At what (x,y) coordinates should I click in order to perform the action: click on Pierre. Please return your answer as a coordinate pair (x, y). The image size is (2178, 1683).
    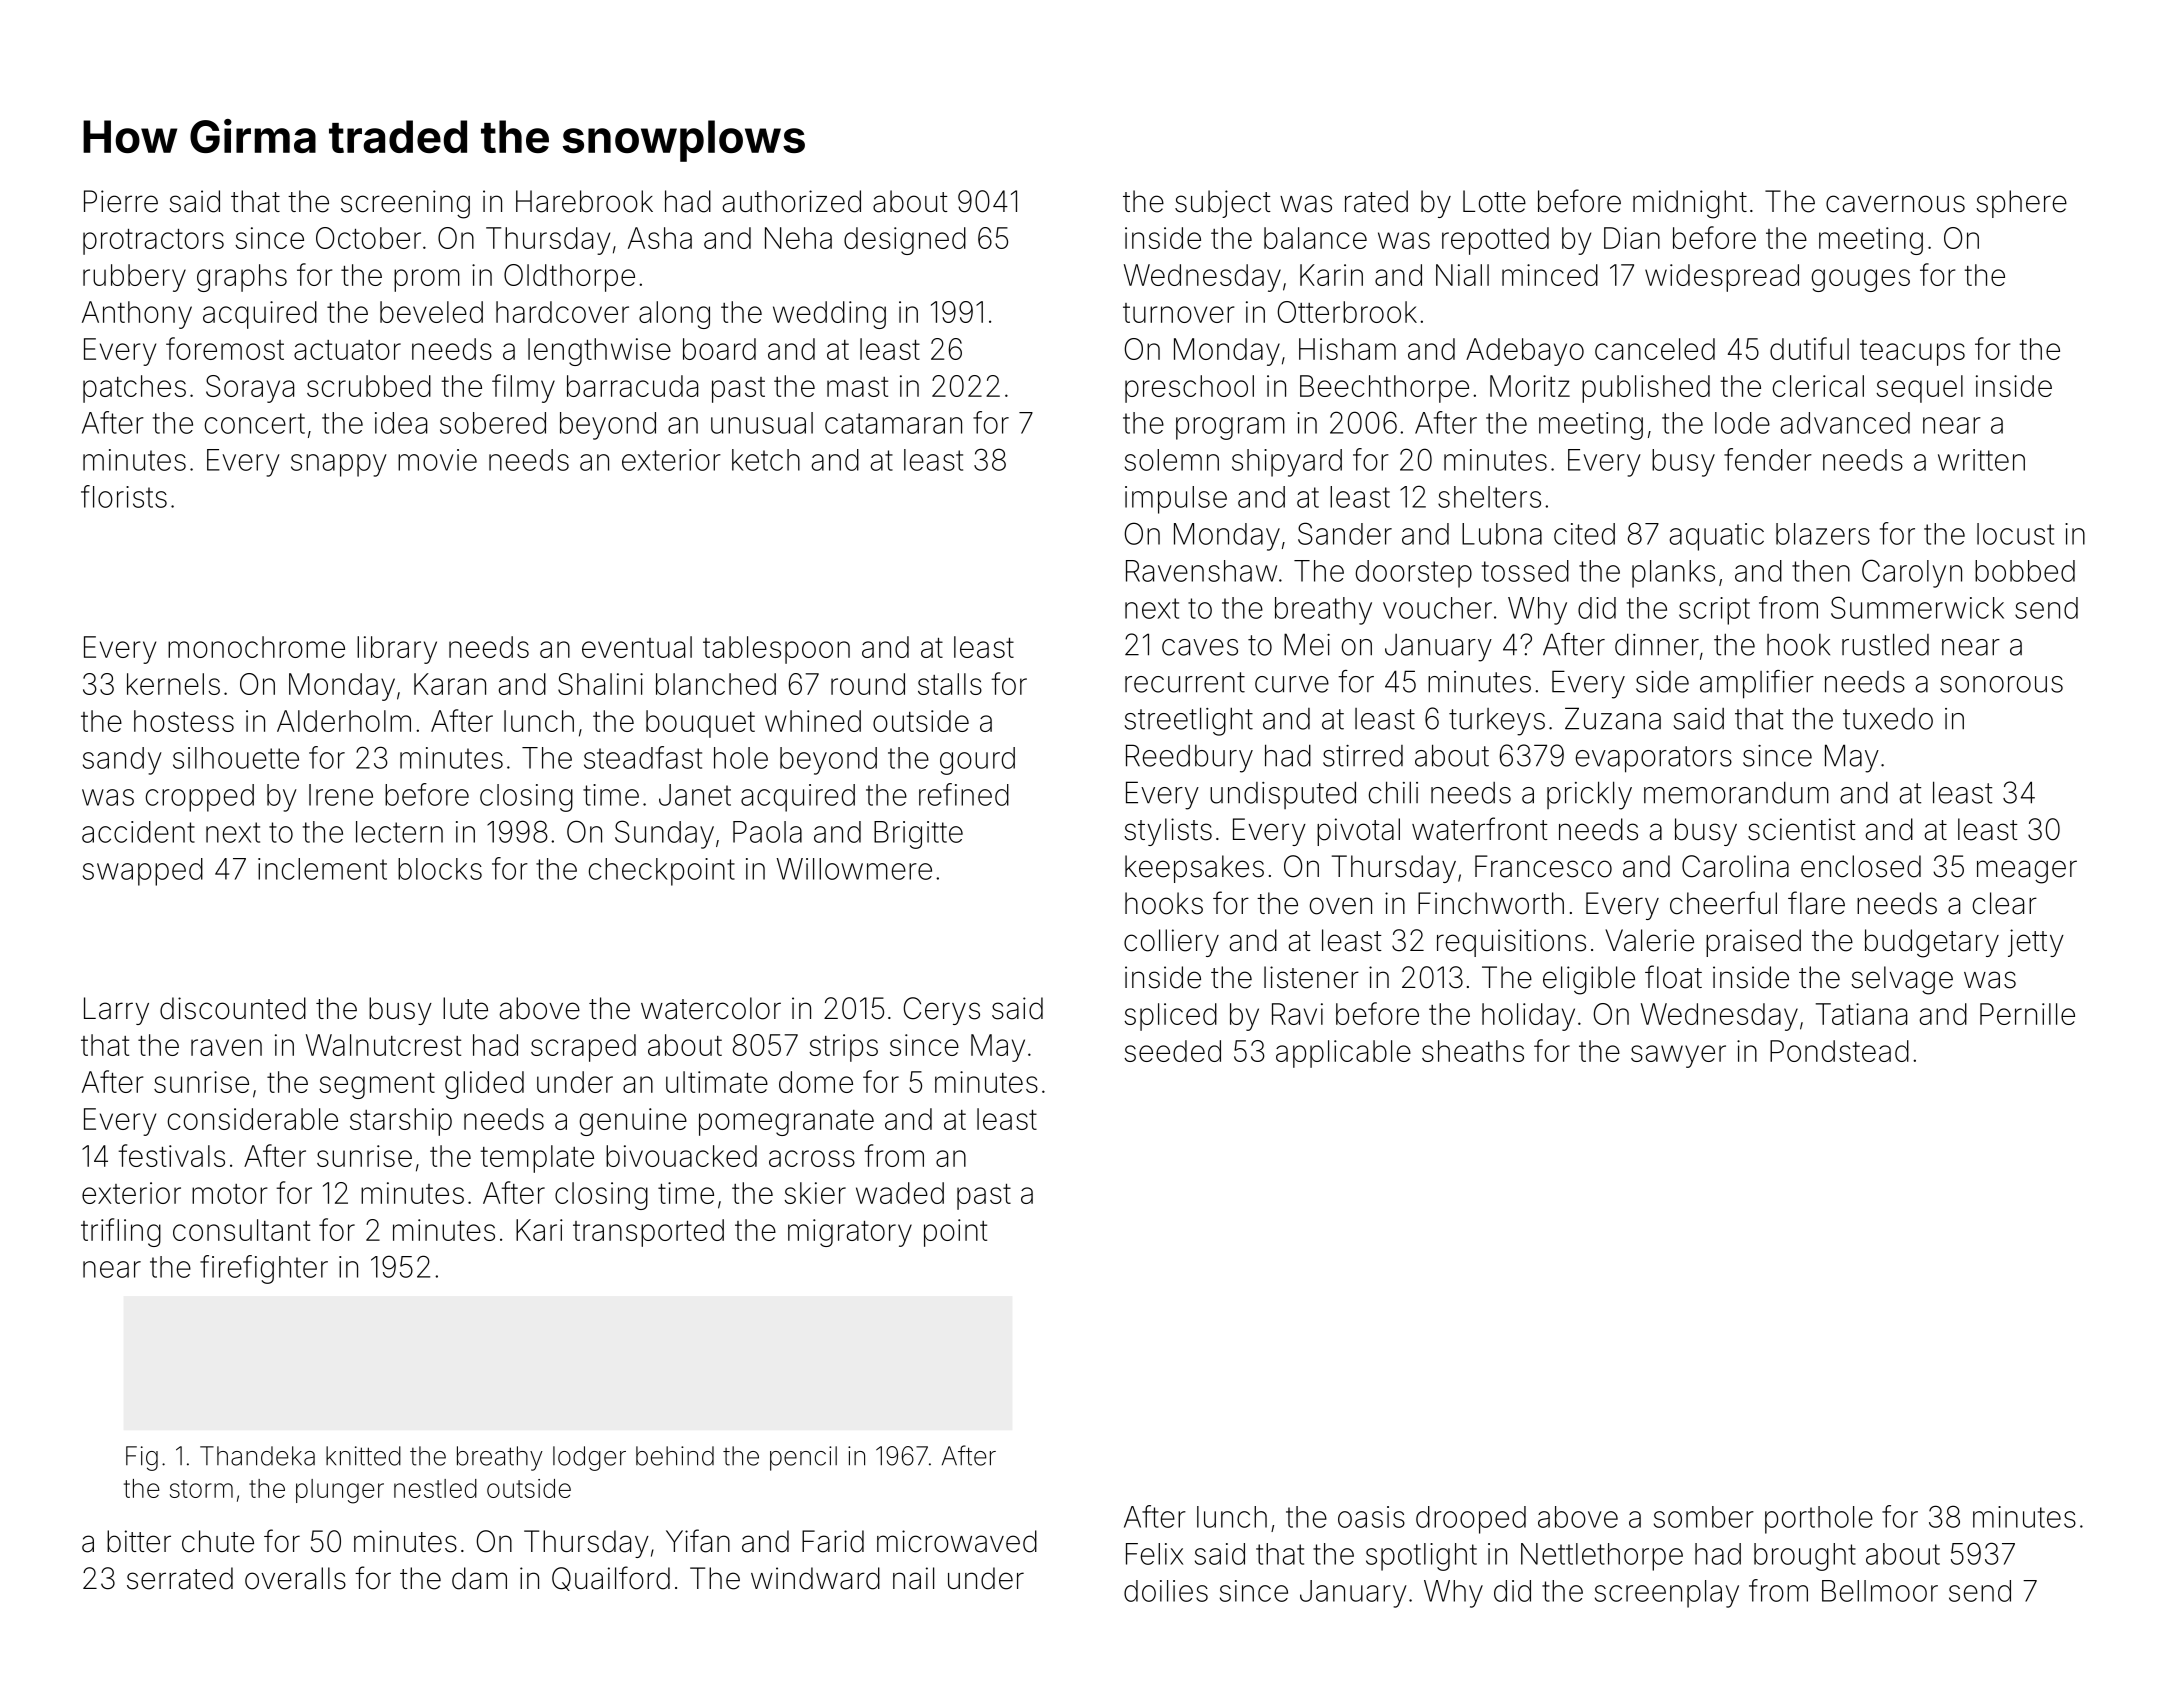
    Looking at the image, I should click on (121, 201).
